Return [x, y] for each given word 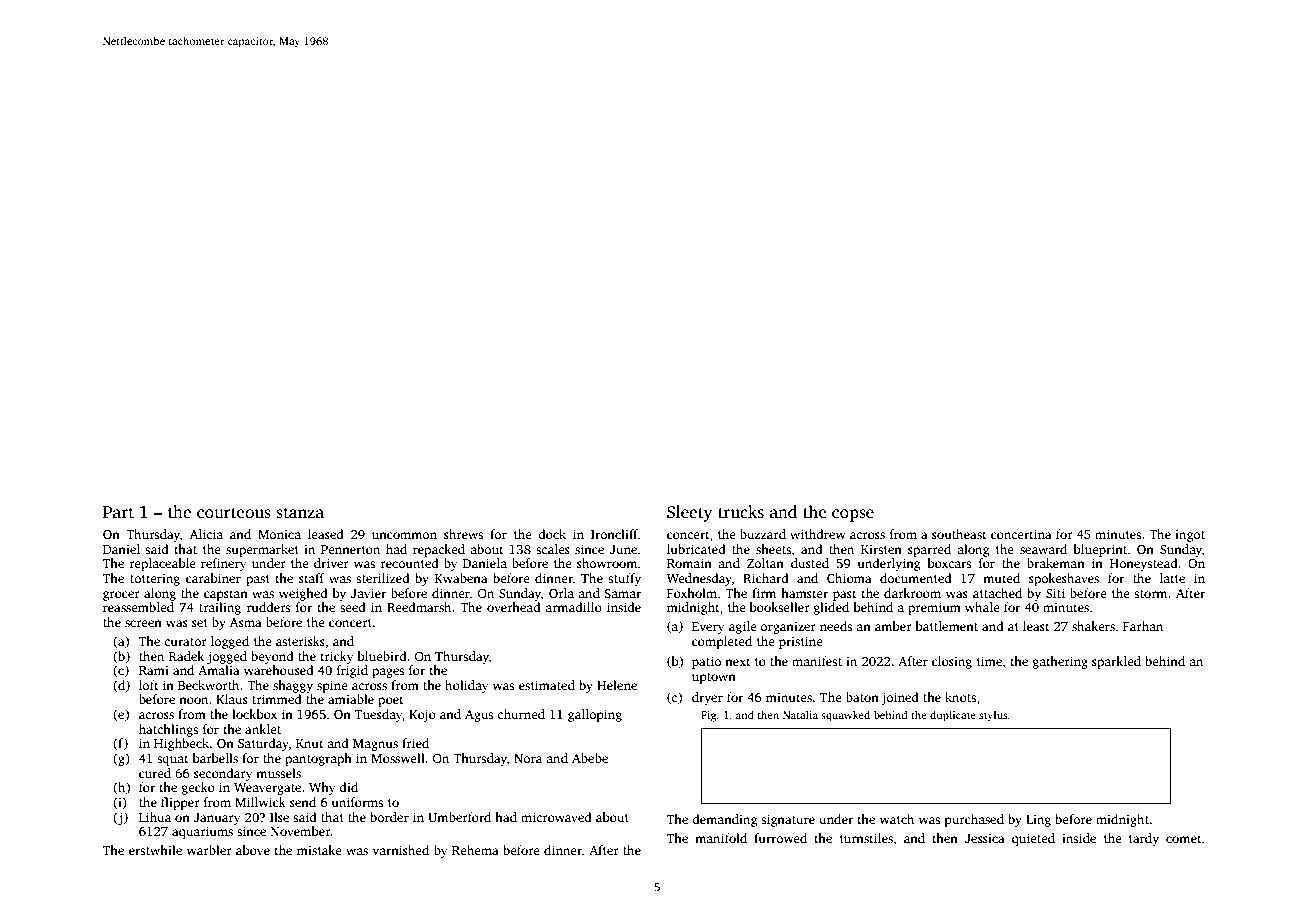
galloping [595, 715]
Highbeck [182, 744]
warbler [209, 850]
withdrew [817, 534]
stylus [993, 716]
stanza [300, 513]
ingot [1190, 535]
